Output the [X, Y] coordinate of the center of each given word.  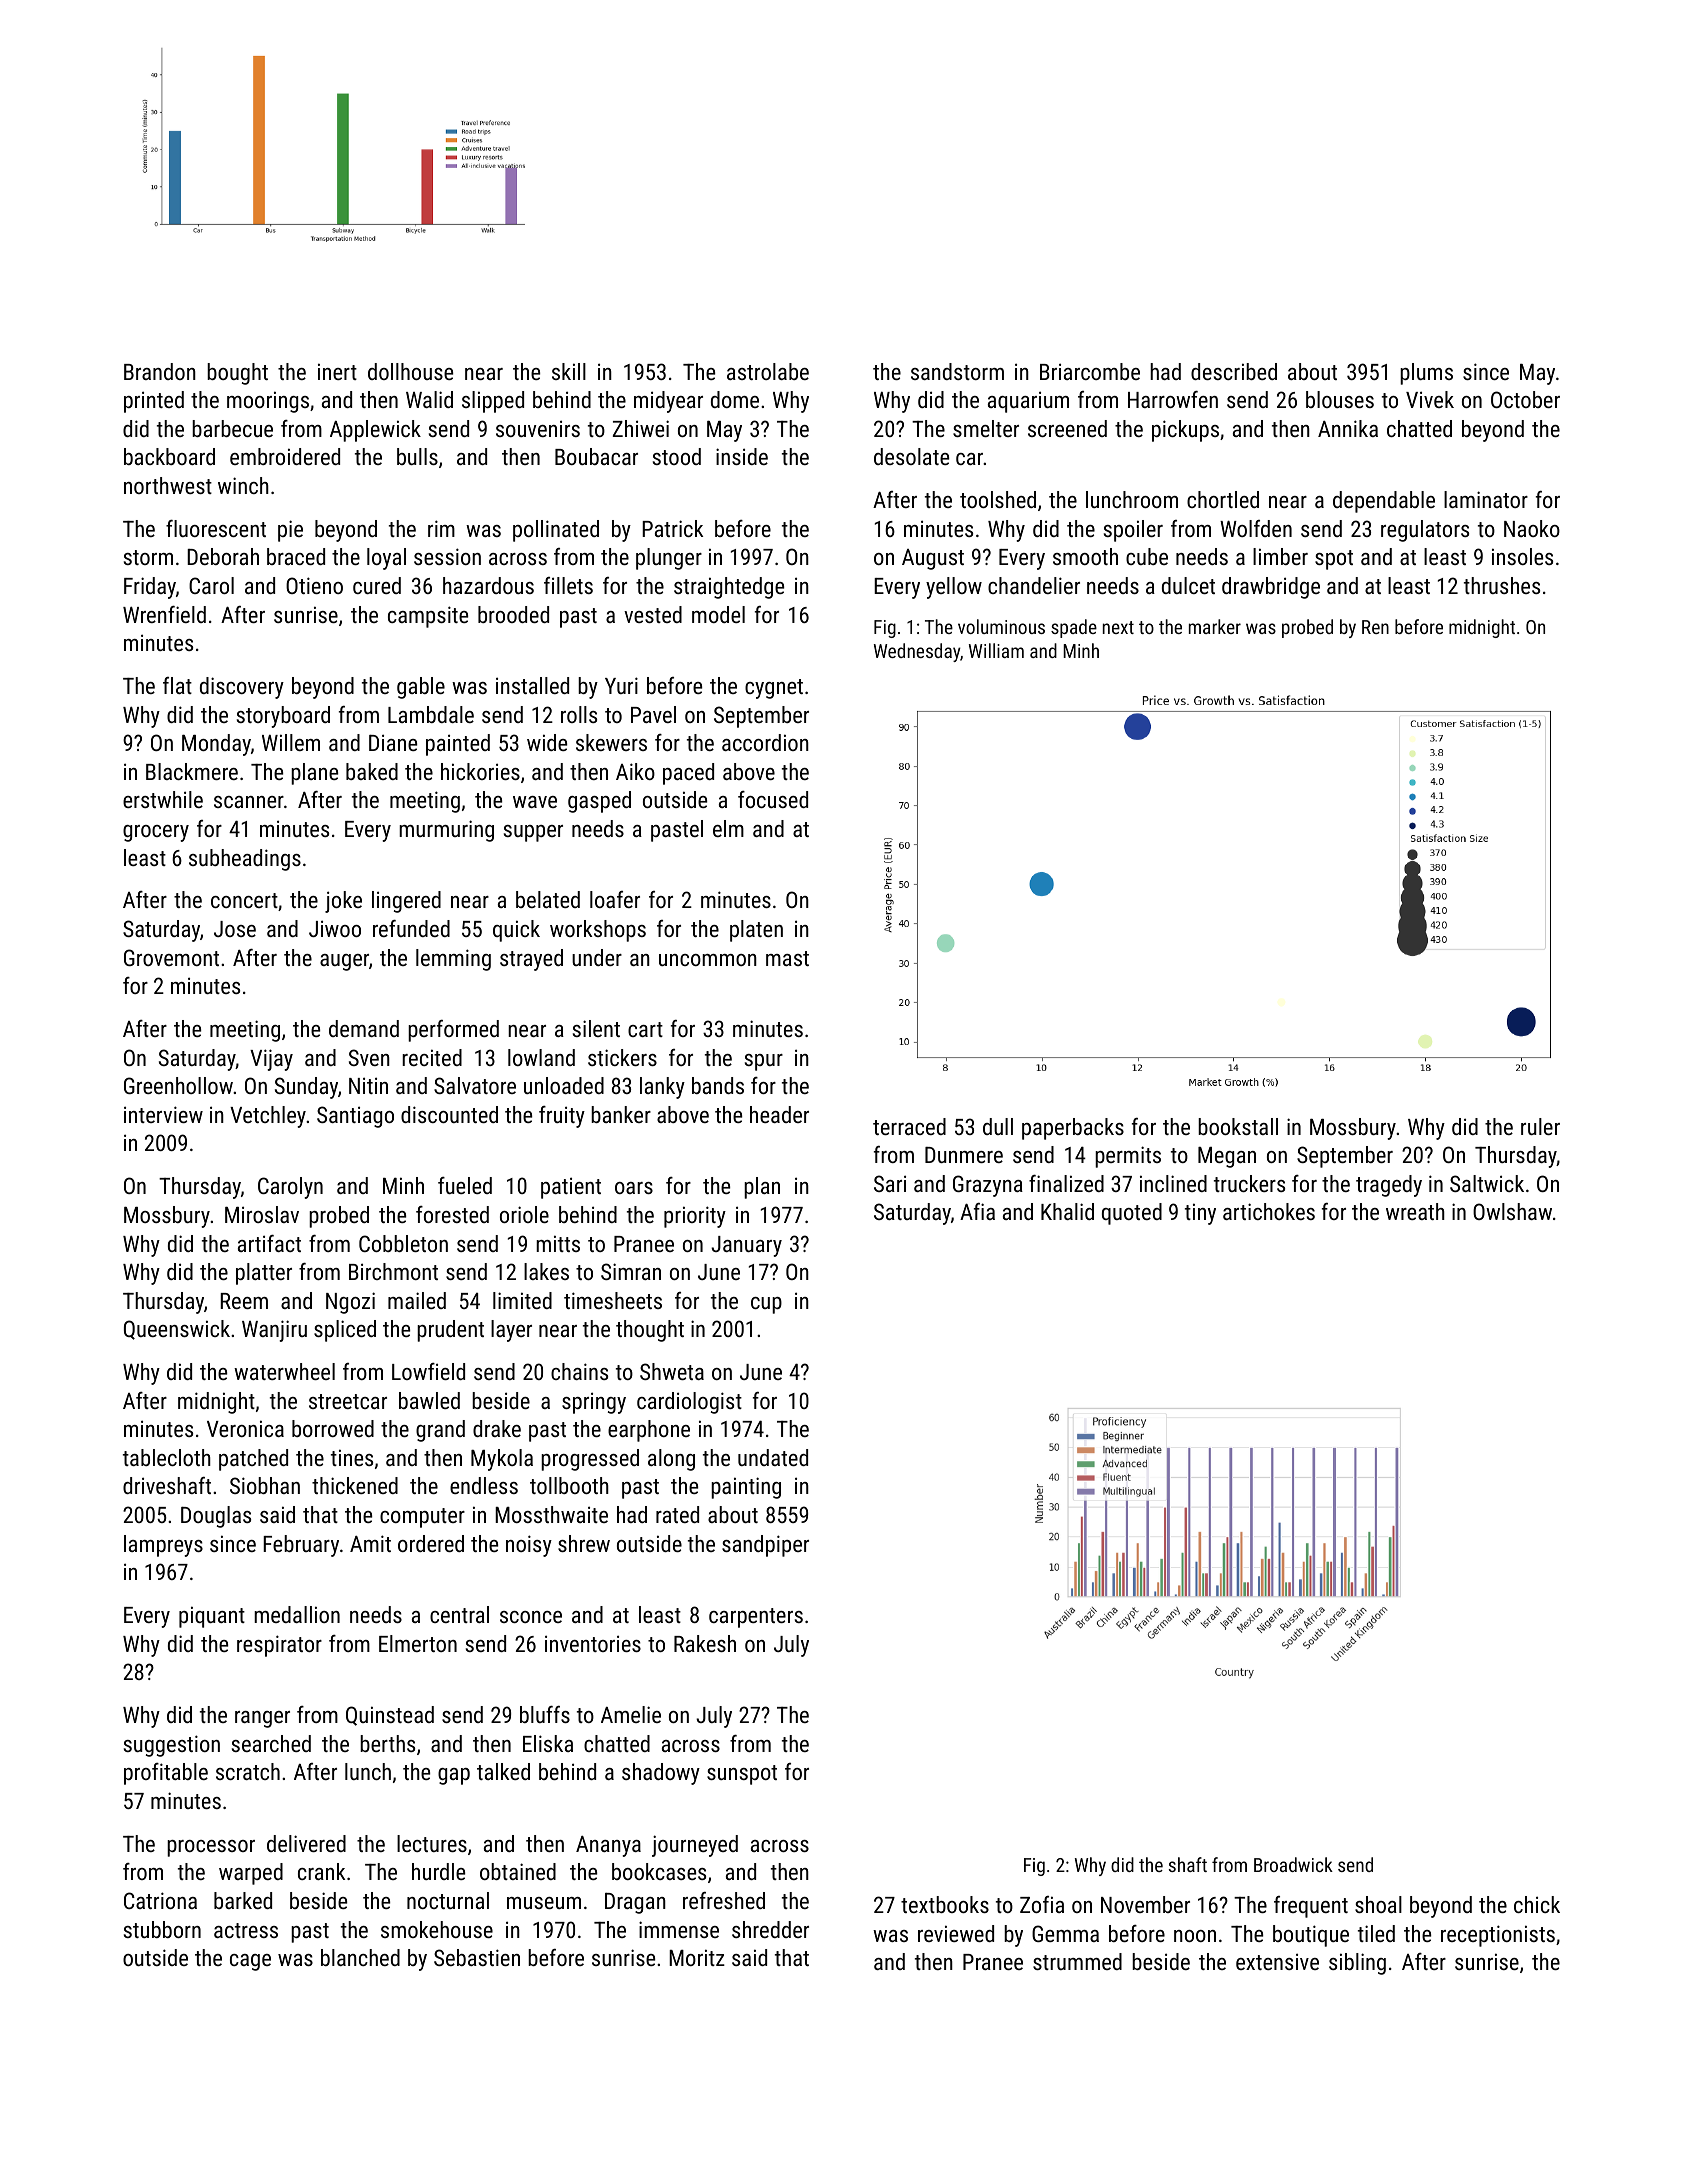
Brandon [160, 371]
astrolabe [768, 371]
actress [246, 1930]
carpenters [756, 1618]
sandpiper [765, 1546]
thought [650, 1331]
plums [1426, 374]
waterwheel [284, 1371]
